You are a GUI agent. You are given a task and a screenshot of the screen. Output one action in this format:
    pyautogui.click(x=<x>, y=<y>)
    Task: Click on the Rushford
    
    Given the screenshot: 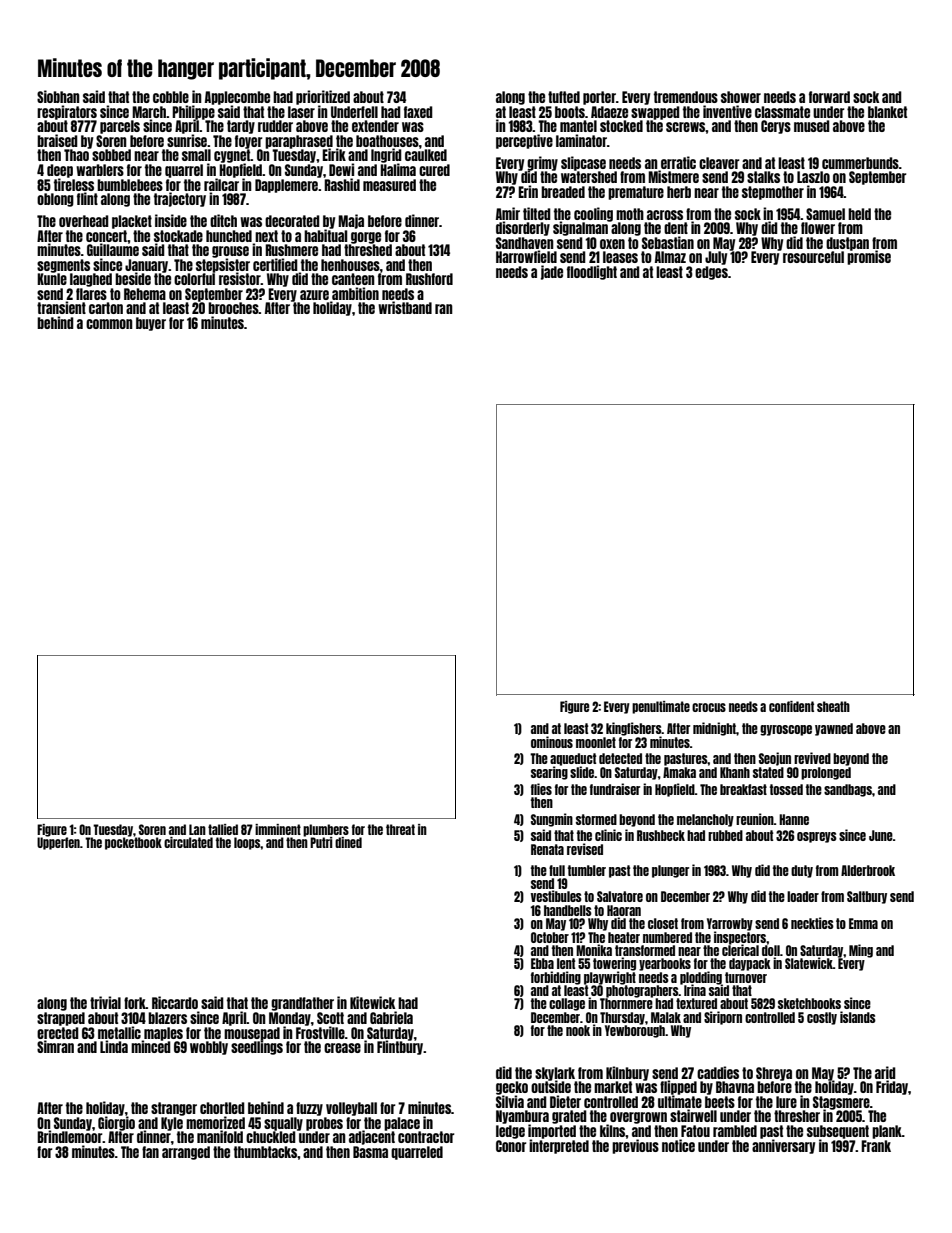 What is the action you would take?
    pyautogui.click(x=429, y=279)
